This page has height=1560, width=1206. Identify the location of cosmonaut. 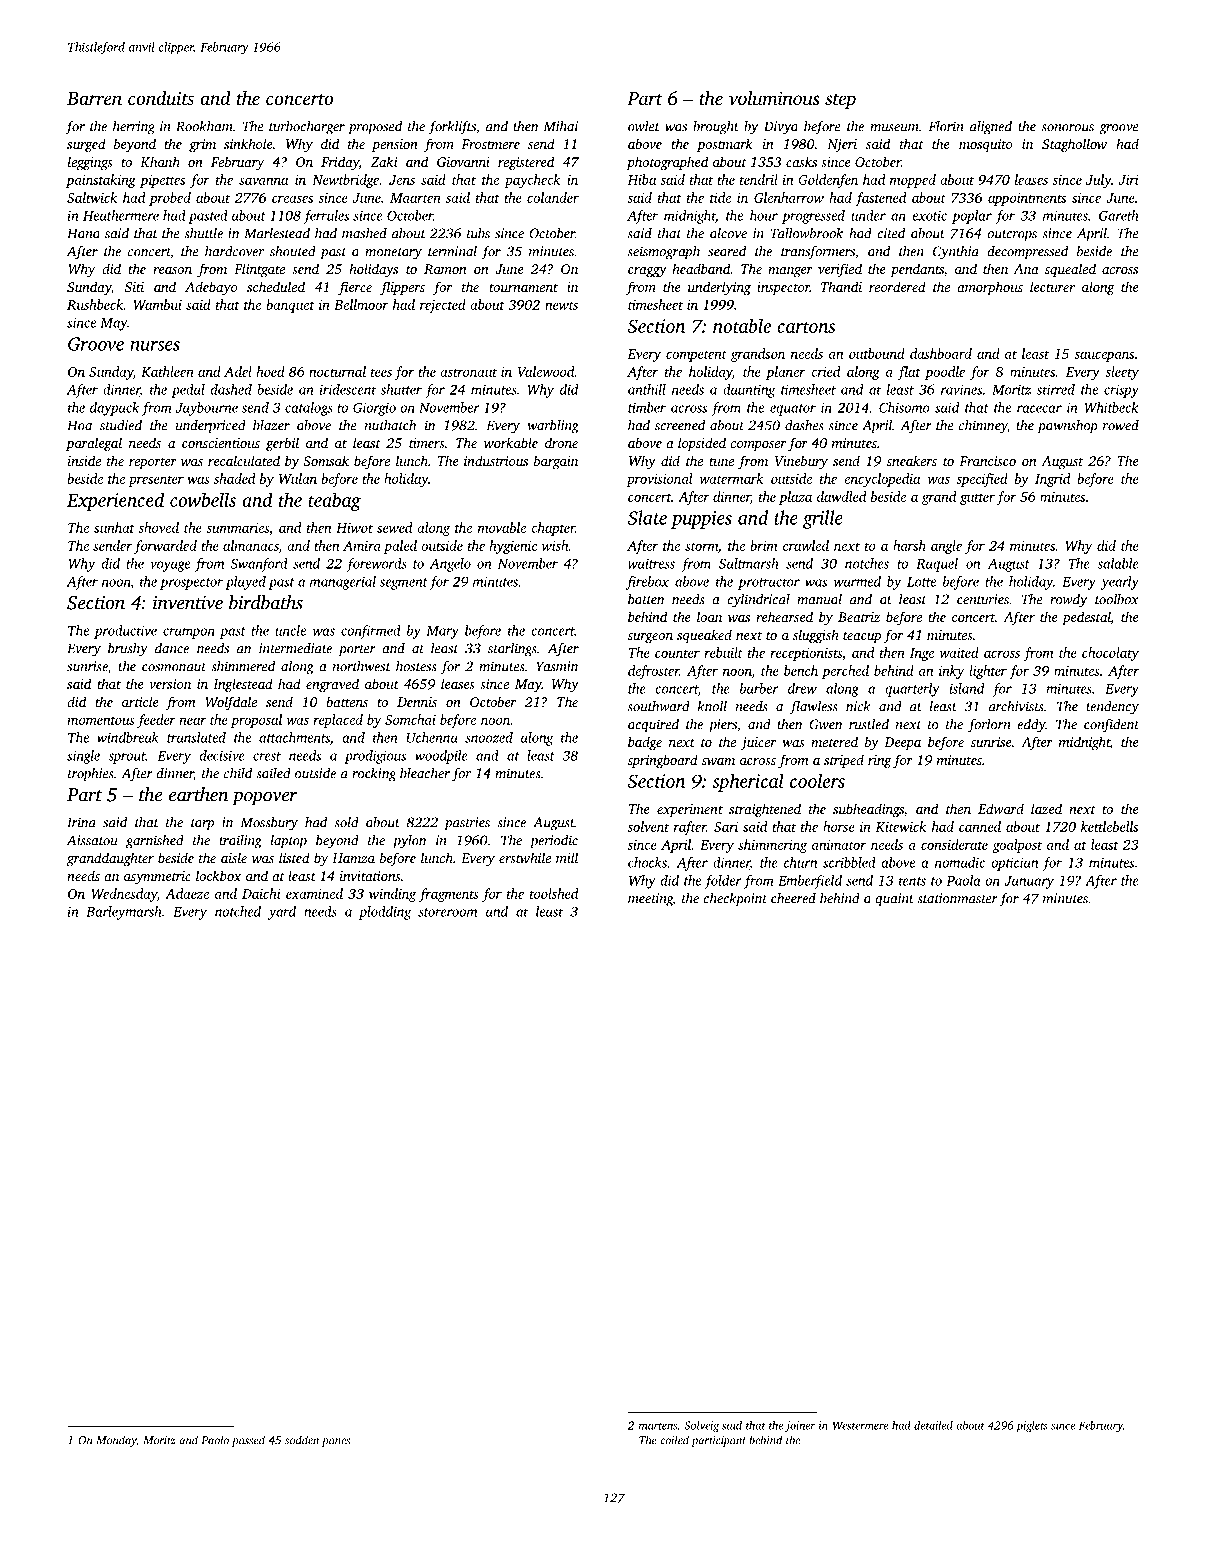
(174, 667).
